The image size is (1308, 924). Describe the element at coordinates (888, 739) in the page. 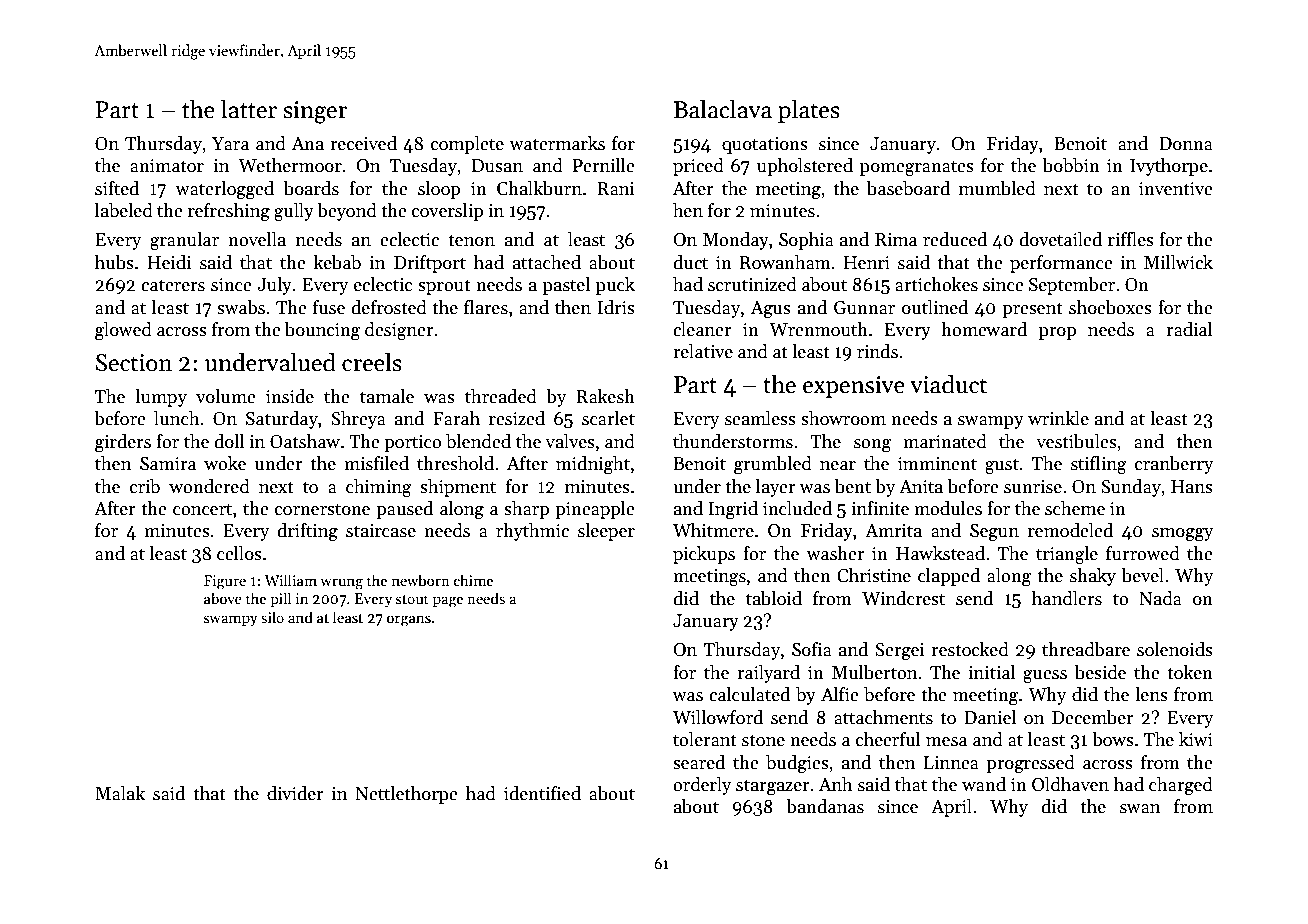

I see `cheerful` at that location.
